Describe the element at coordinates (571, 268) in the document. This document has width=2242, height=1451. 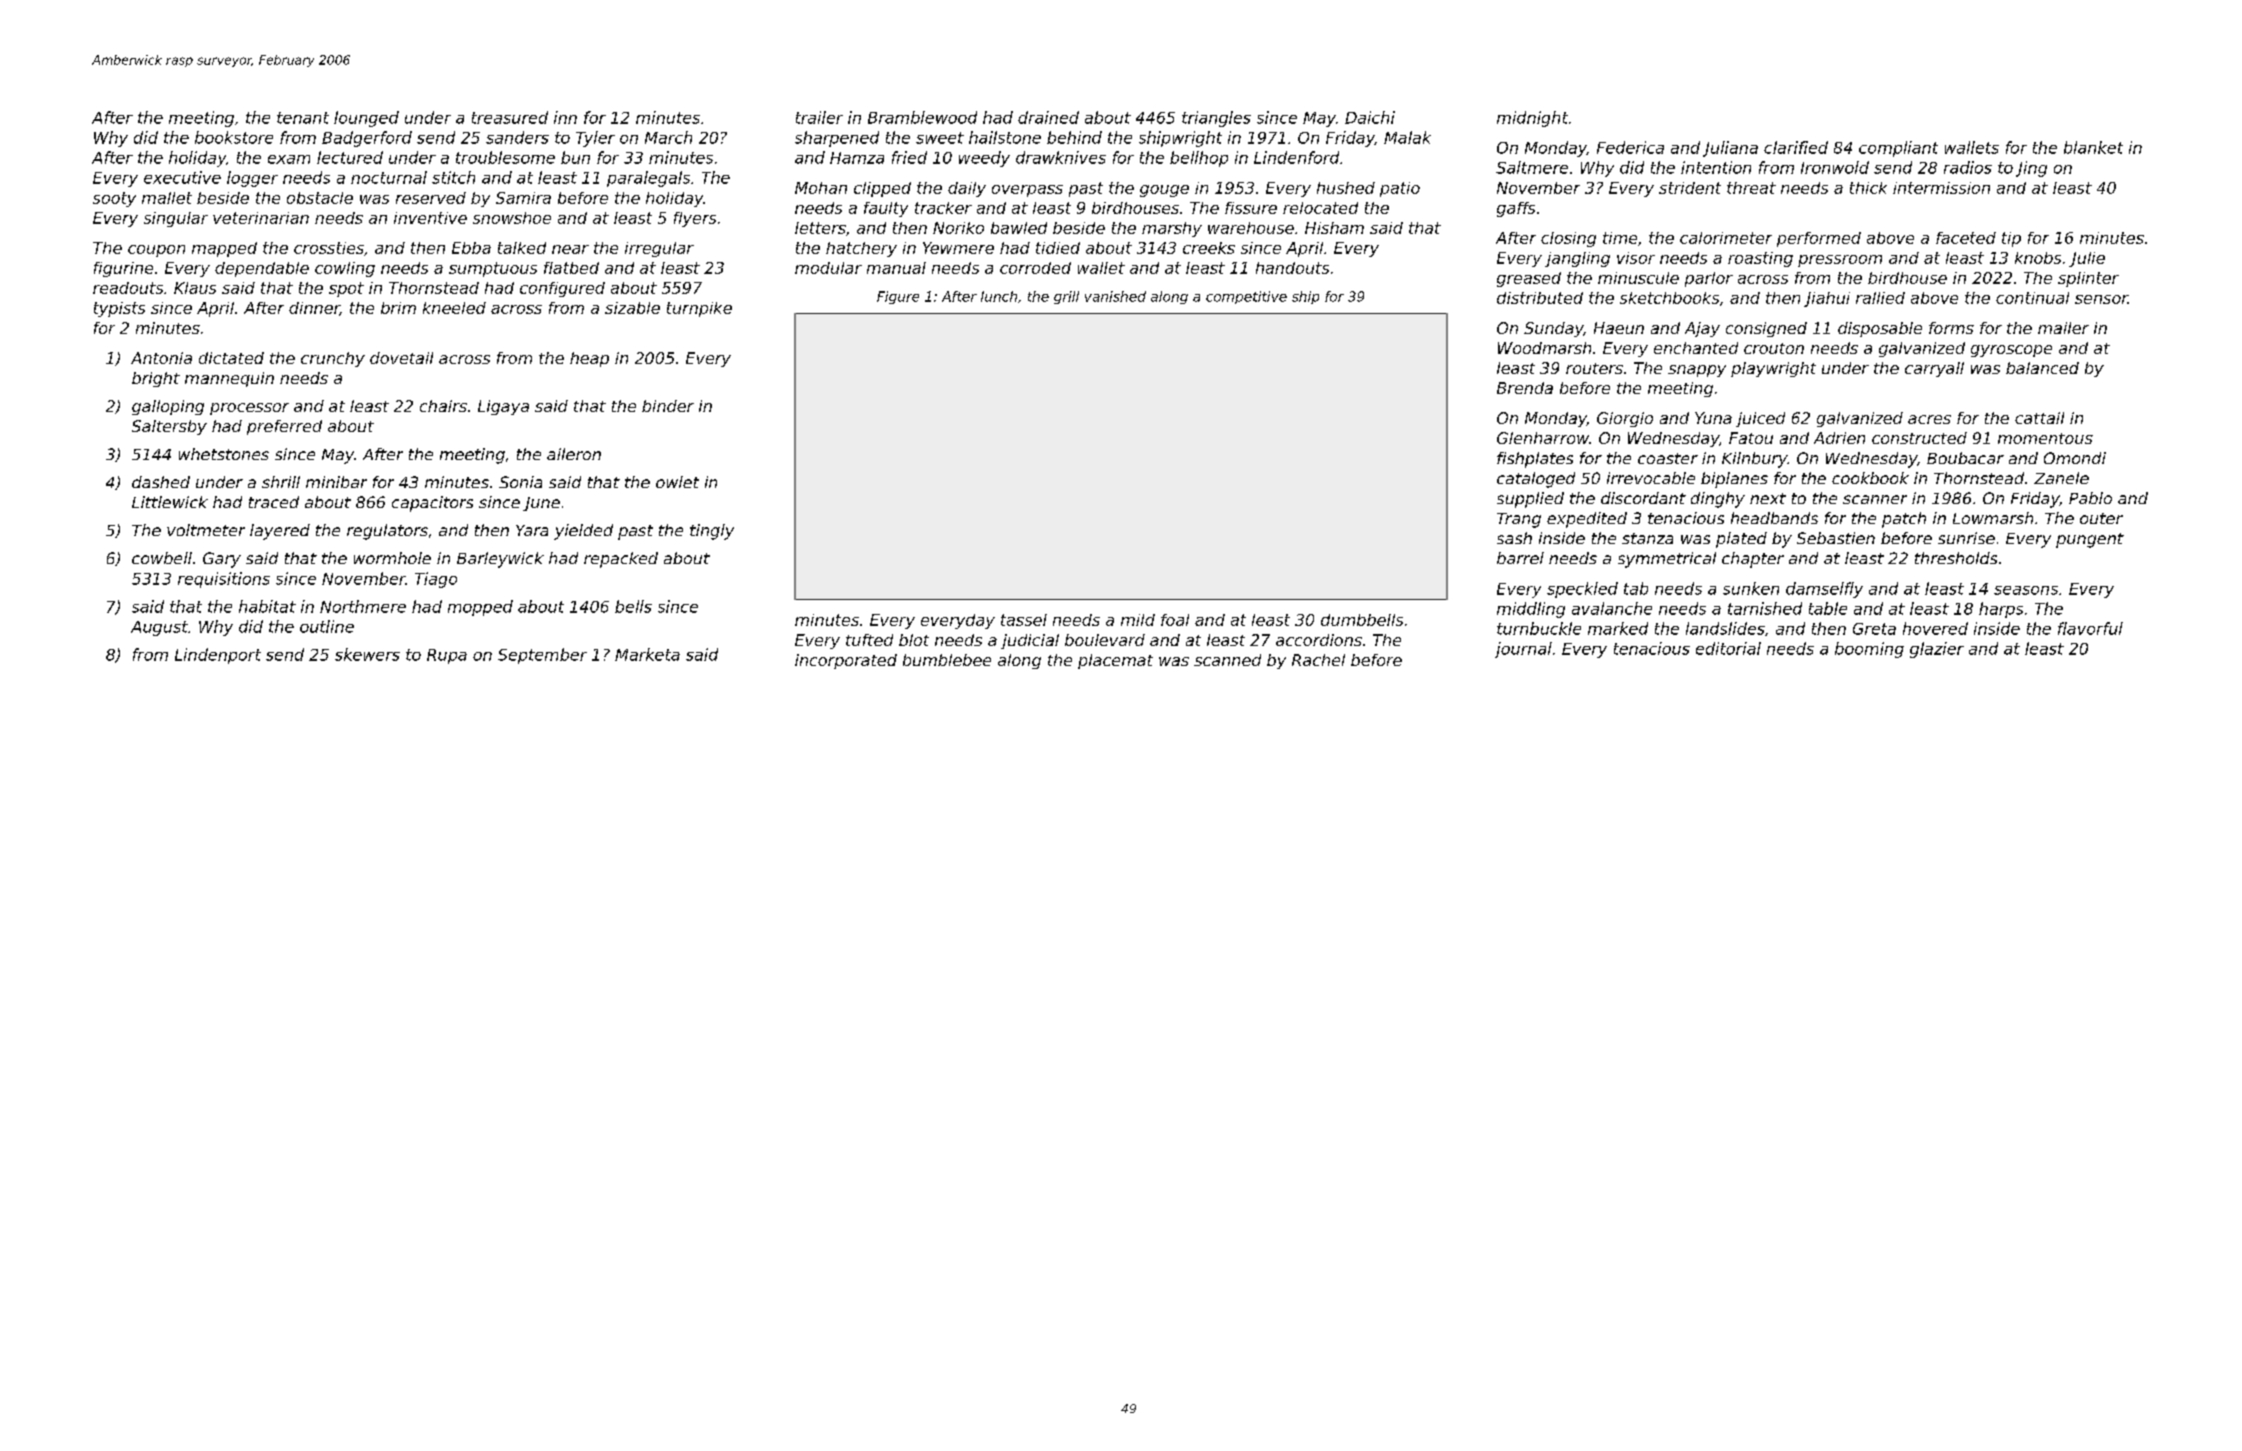
I see `flatbed` at that location.
